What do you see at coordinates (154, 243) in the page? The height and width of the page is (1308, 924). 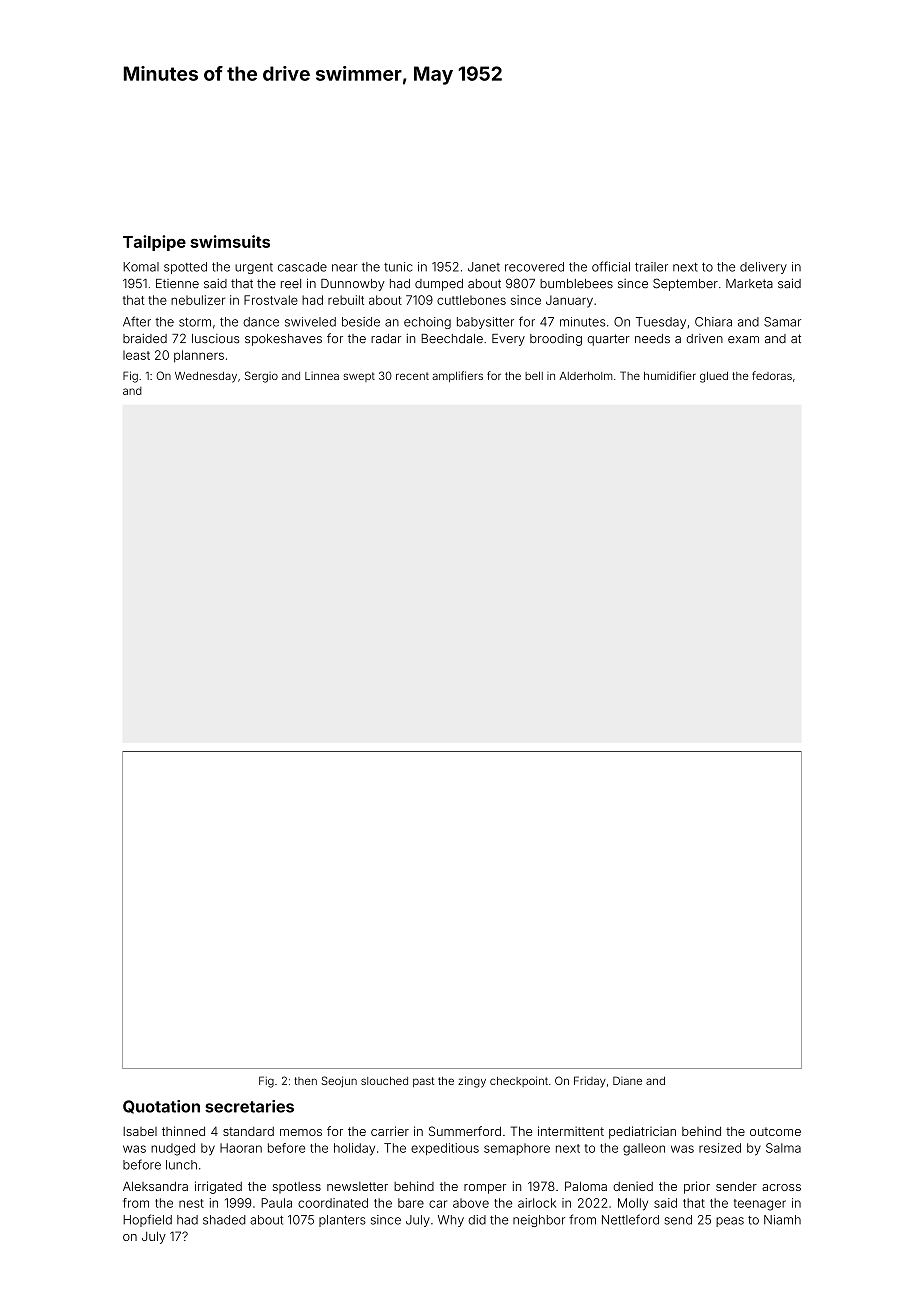 I see `Tailpipe` at bounding box center [154, 243].
